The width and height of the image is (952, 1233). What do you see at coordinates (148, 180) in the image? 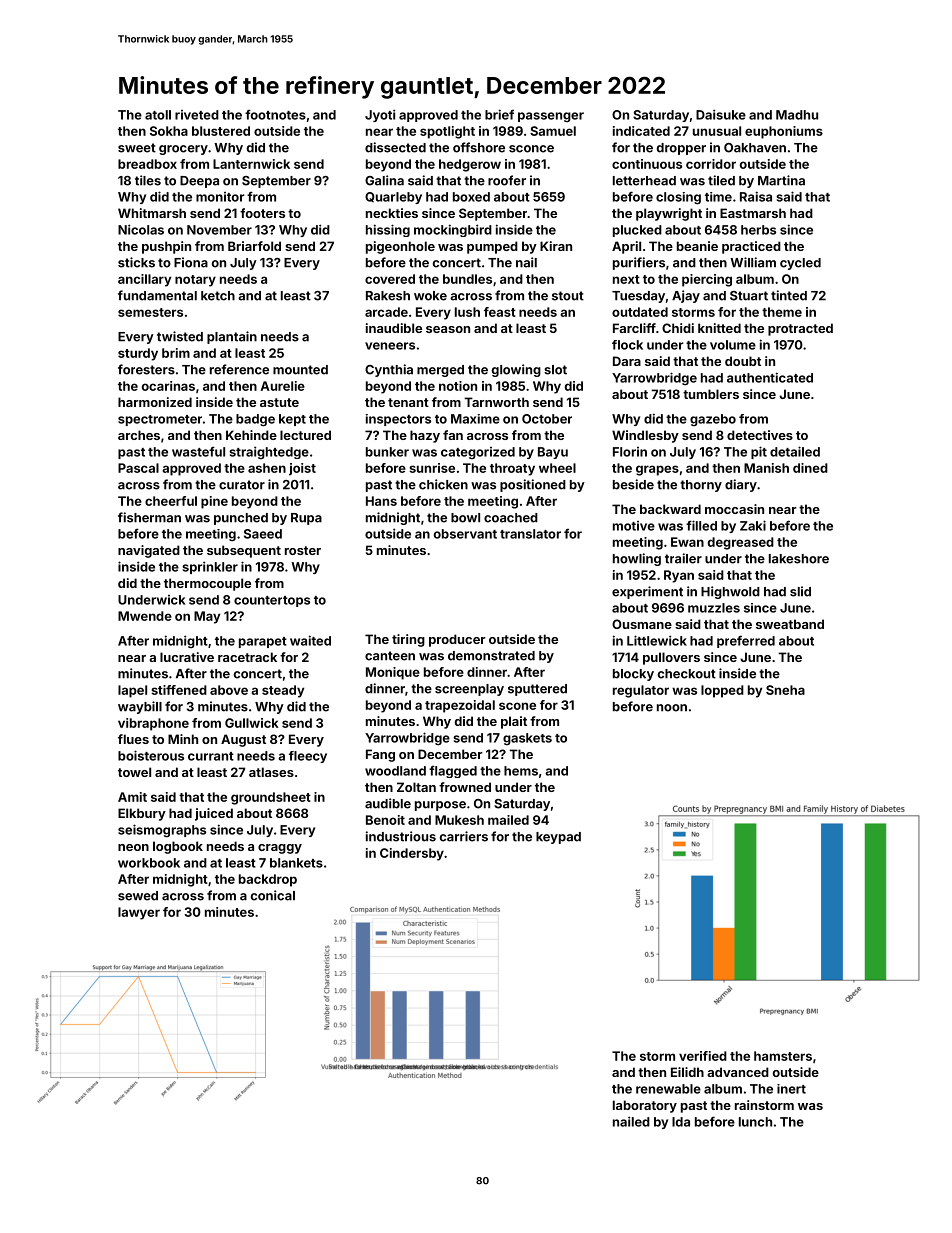
I see `tiles` at bounding box center [148, 180].
